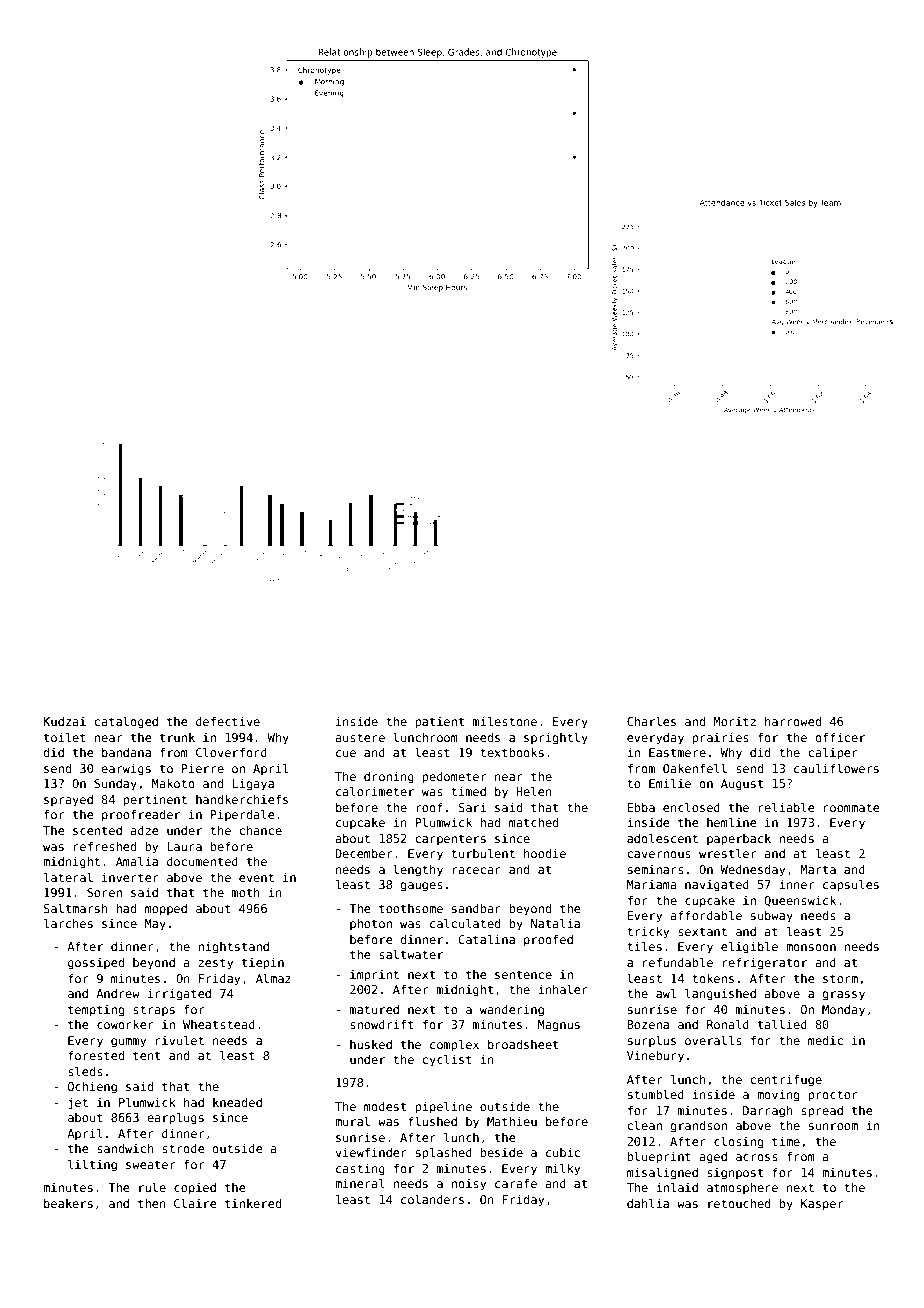  What do you see at coordinates (483, 853) in the screenshot?
I see `turbulent` at bounding box center [483, 853].
